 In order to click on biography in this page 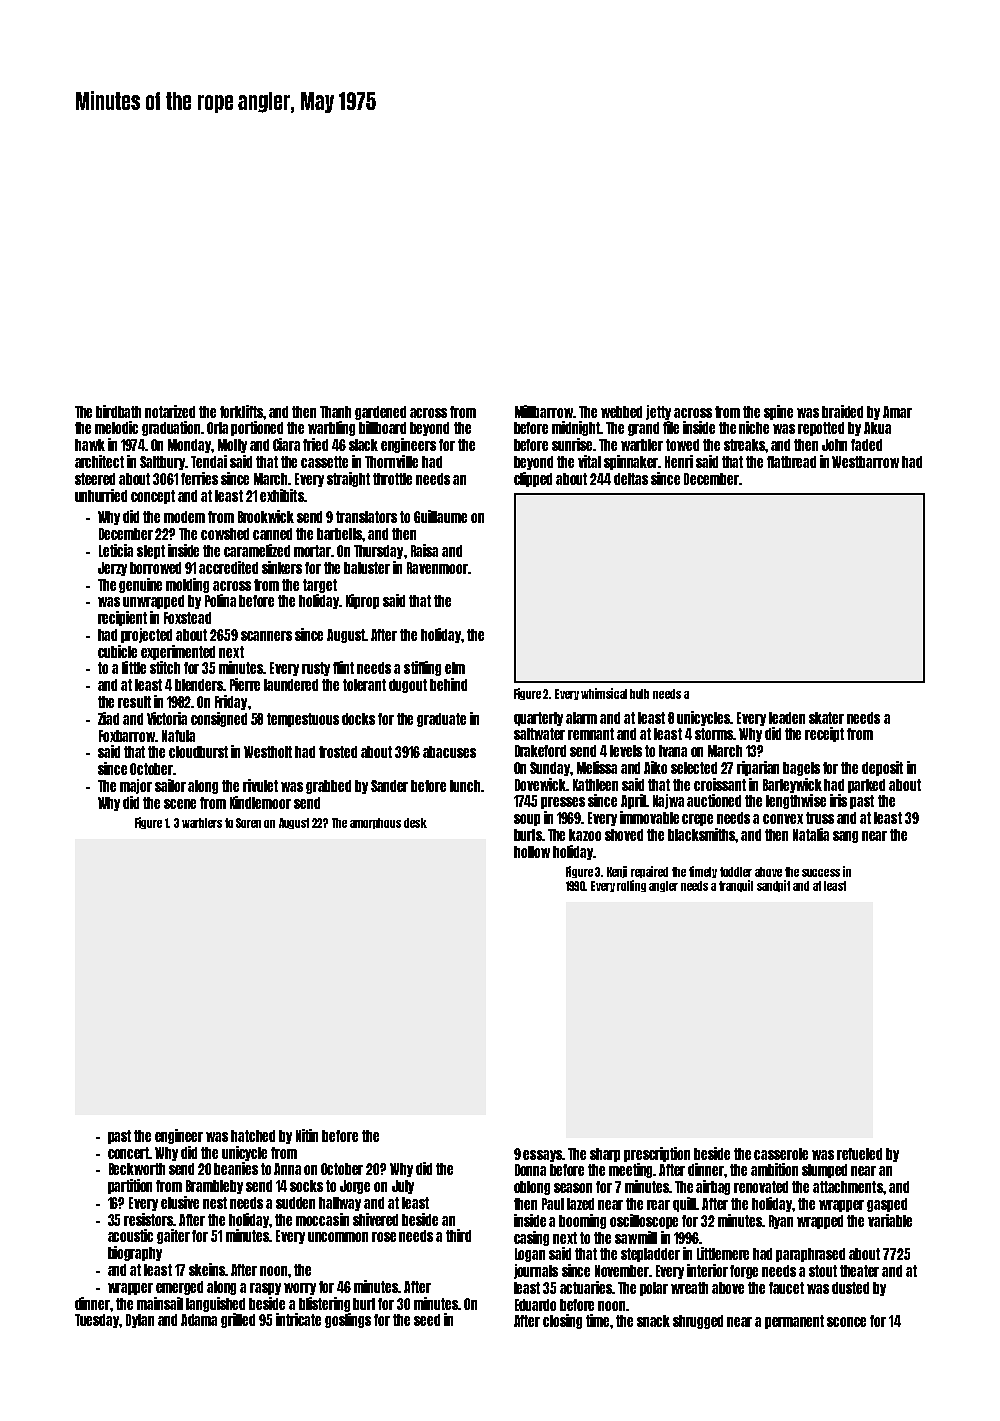, I will do `click(135, 1253)`.
